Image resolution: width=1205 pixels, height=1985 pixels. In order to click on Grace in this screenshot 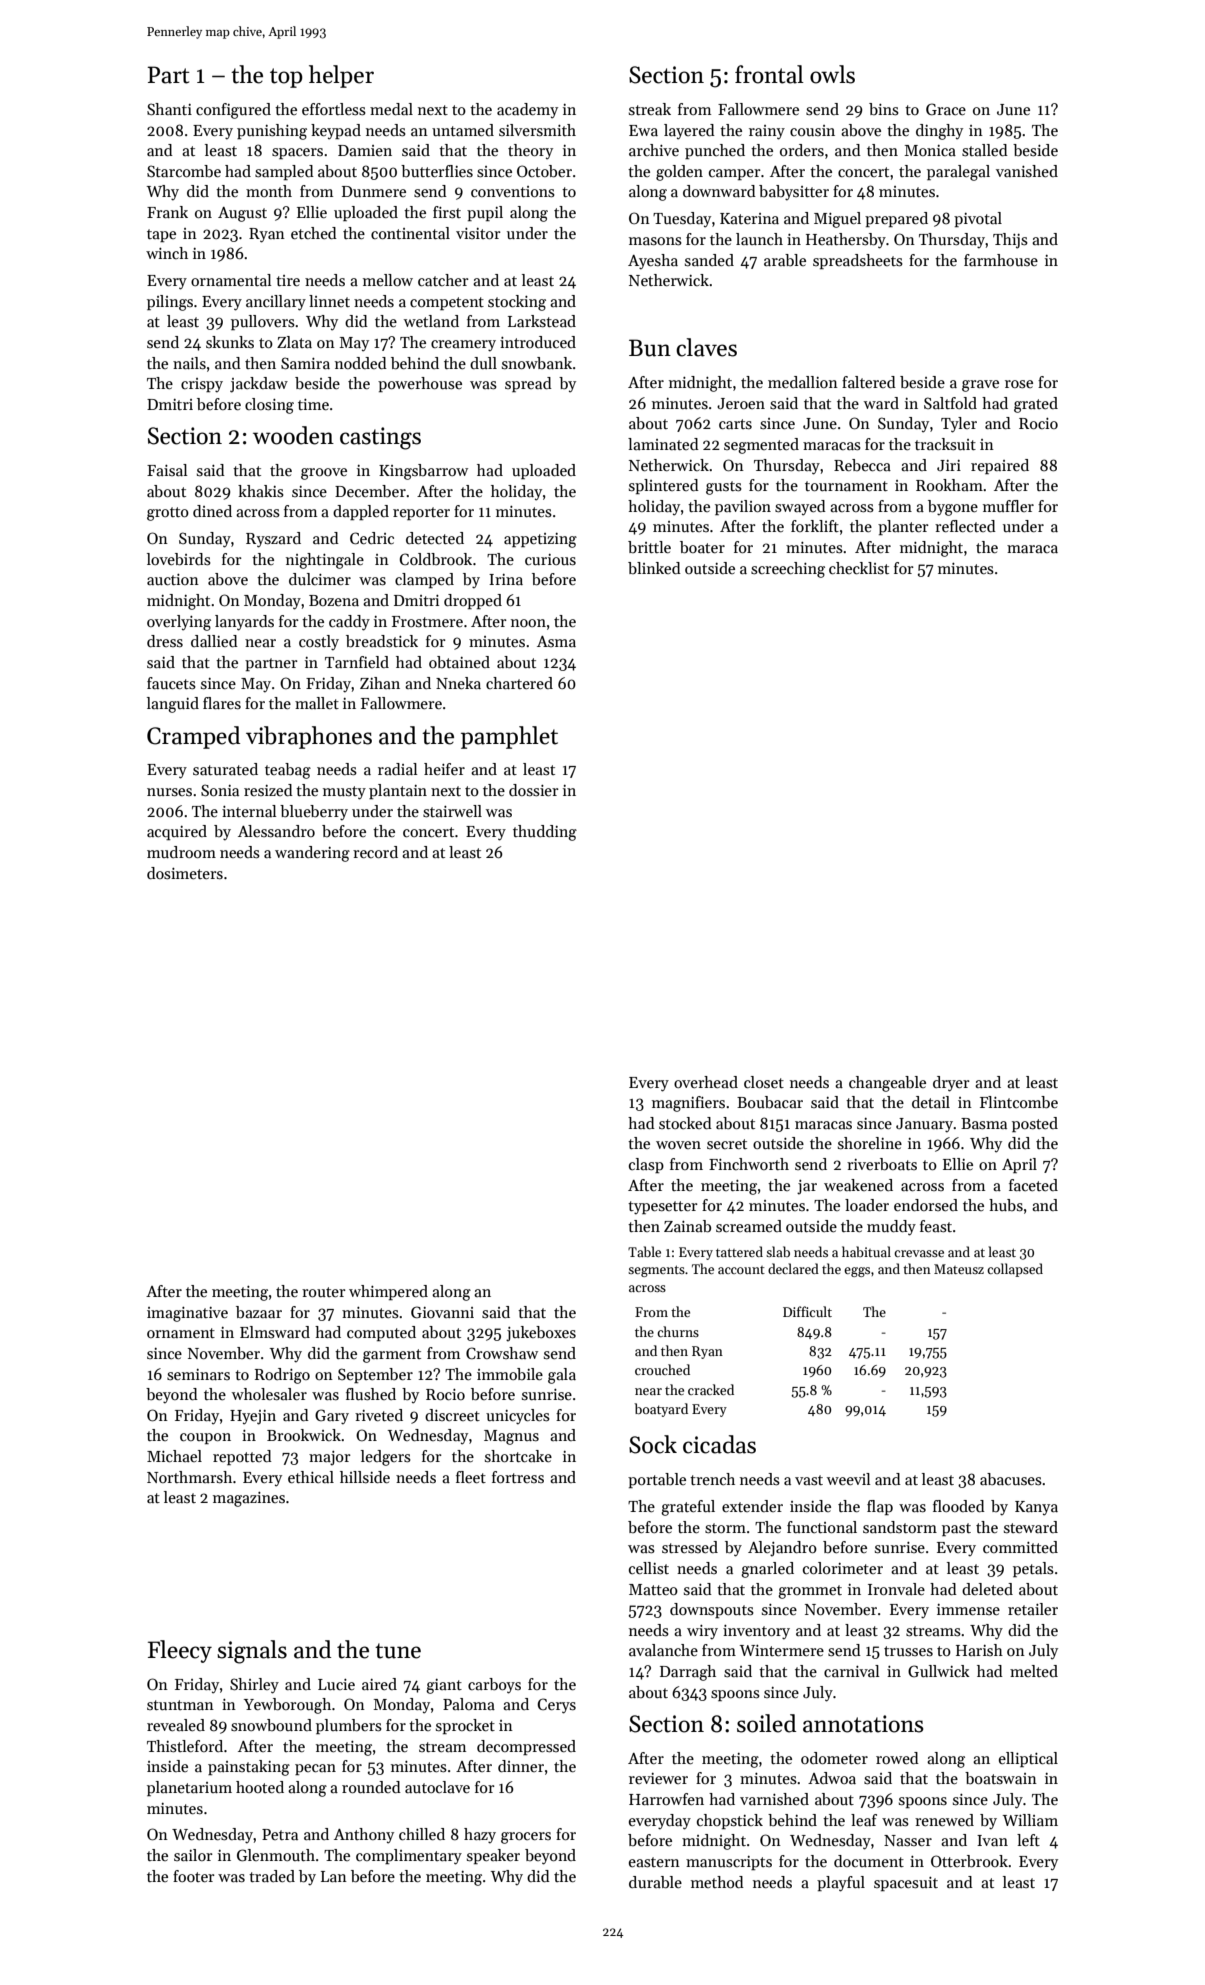, I will do `click(946, 109)`.
